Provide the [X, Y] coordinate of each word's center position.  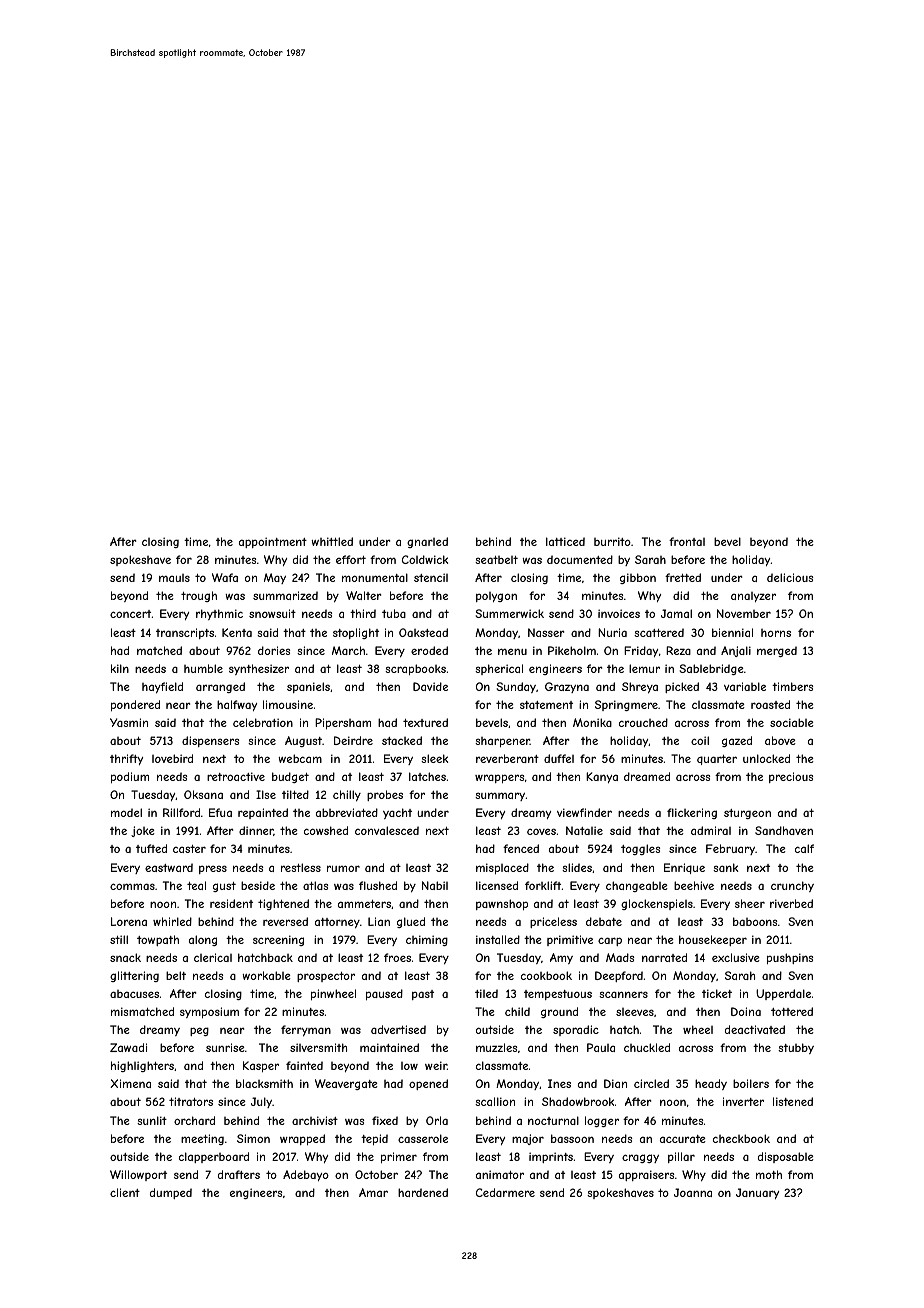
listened [793, 1101]
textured [425, 722]
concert [131, 614]
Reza [678, 650]
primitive [570, 940]
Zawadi [128, 1047]
